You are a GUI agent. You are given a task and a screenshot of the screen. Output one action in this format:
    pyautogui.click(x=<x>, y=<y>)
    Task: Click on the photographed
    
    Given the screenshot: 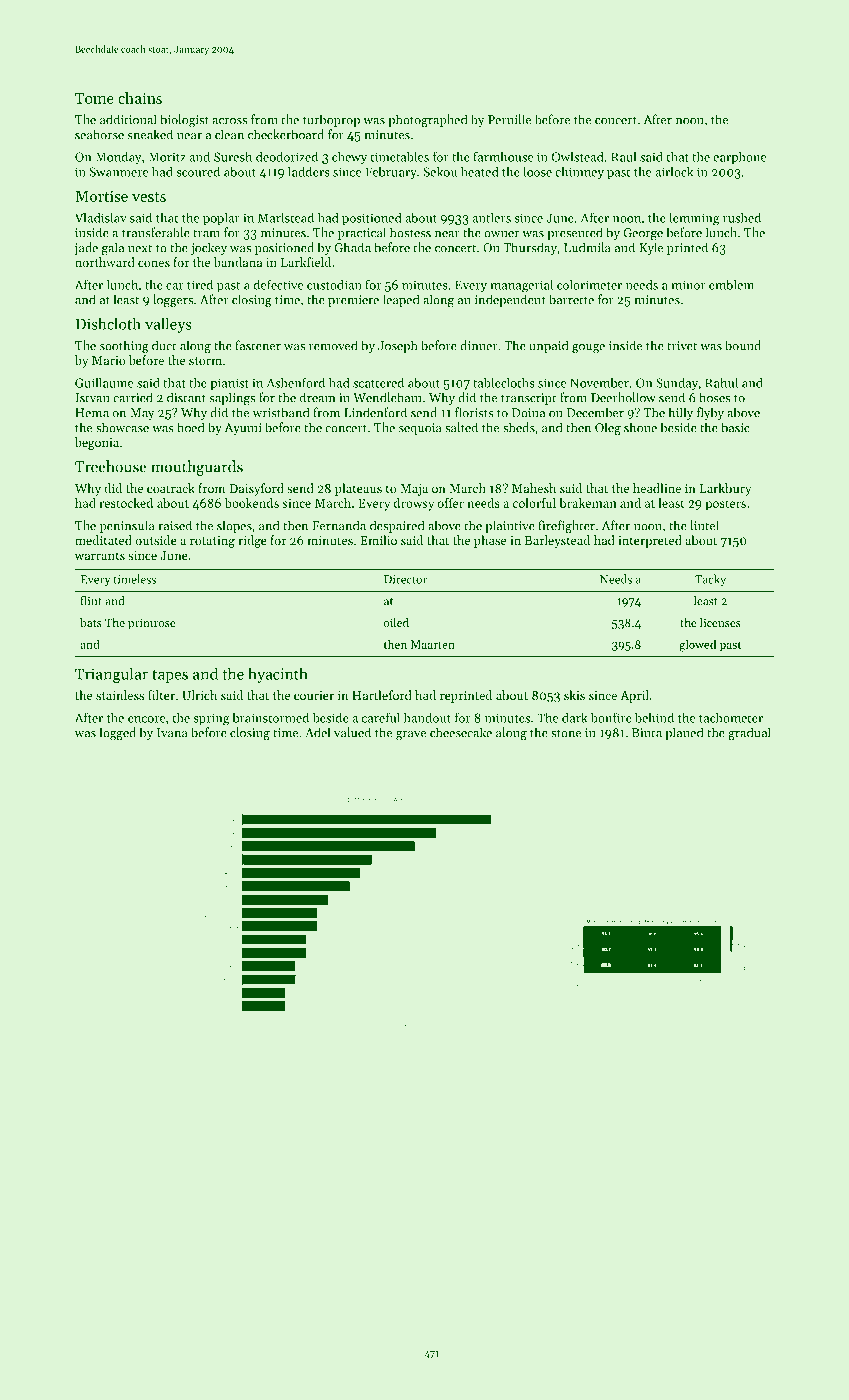 What is the action you would take?
    pyautogui.click(x=427, y=120)
